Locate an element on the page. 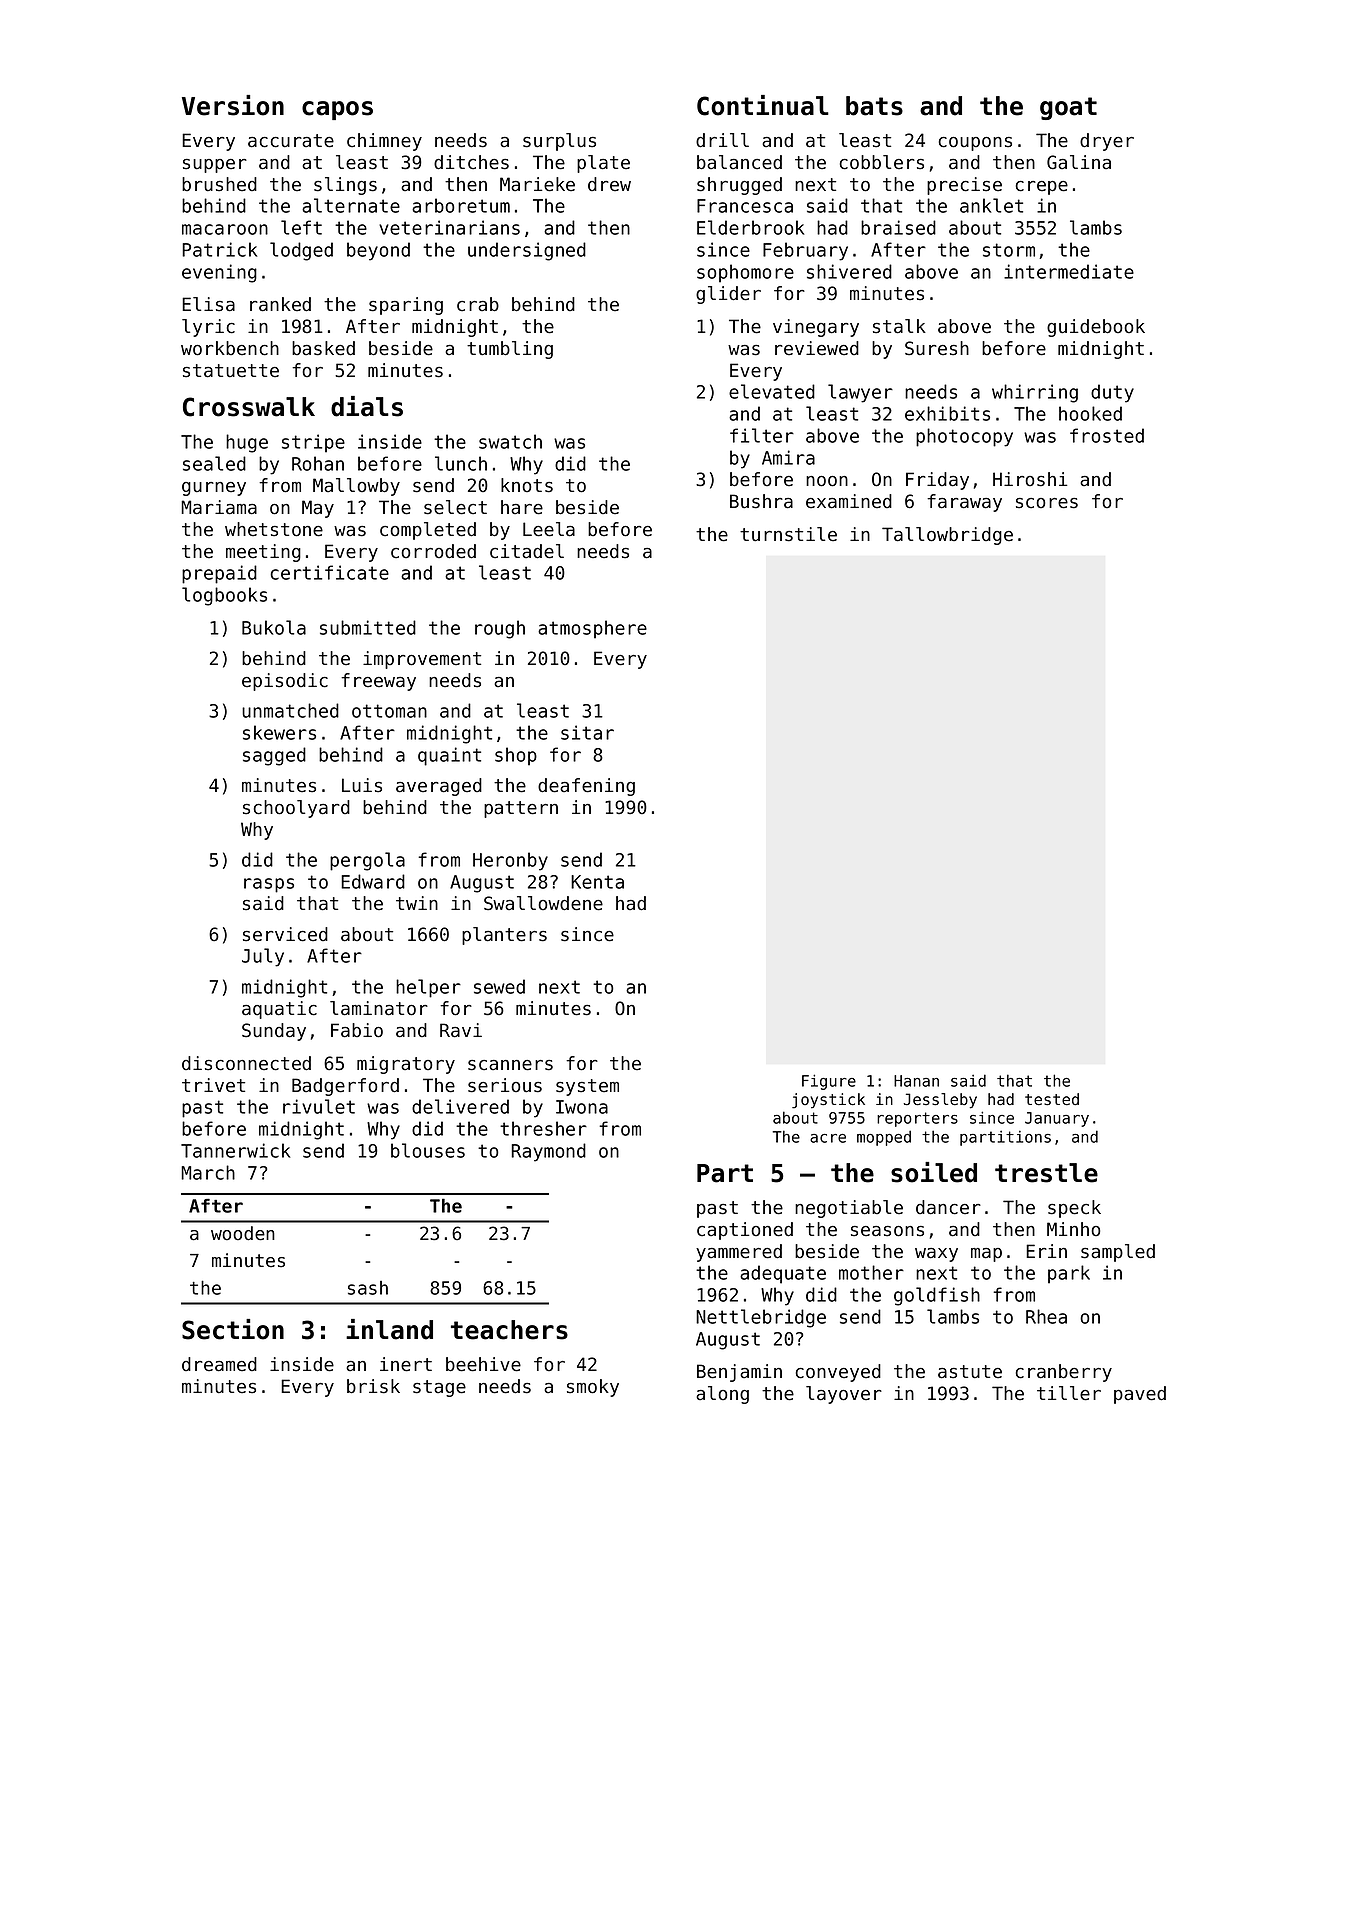  capos is located at coordinates (337, 110).
